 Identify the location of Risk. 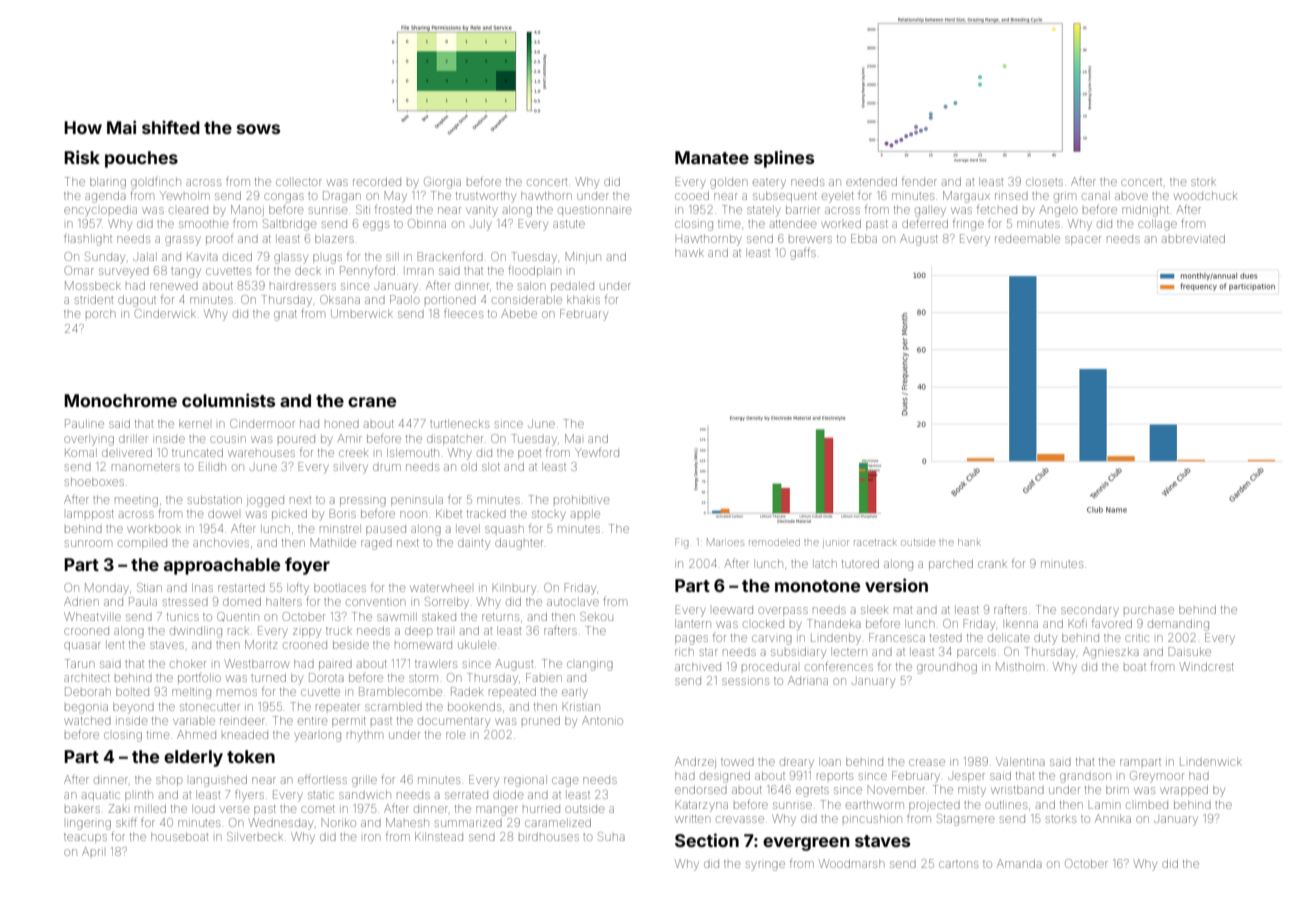
(82, 157).
